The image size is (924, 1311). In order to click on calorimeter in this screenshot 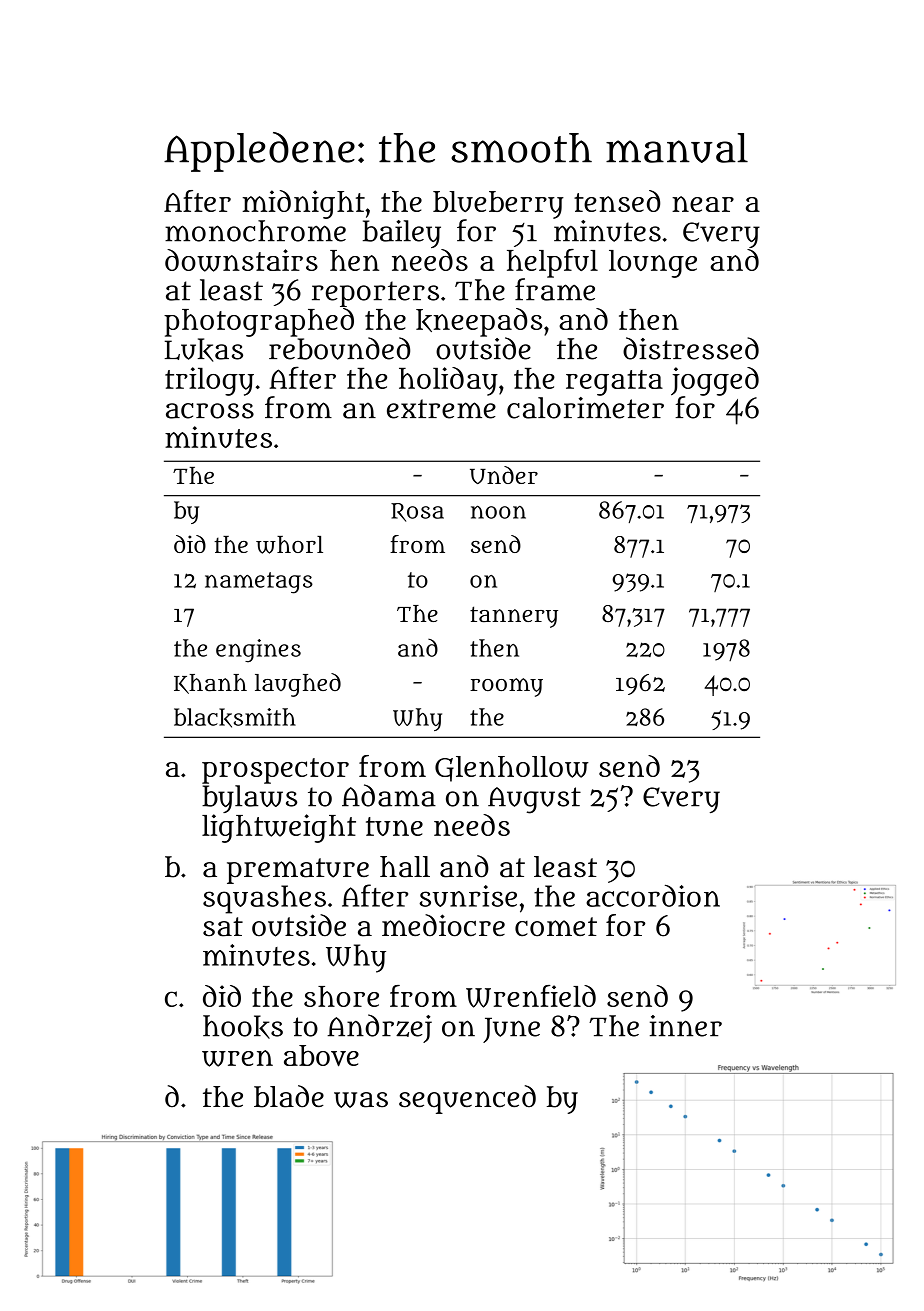, I will do `click(585, 408)`.
